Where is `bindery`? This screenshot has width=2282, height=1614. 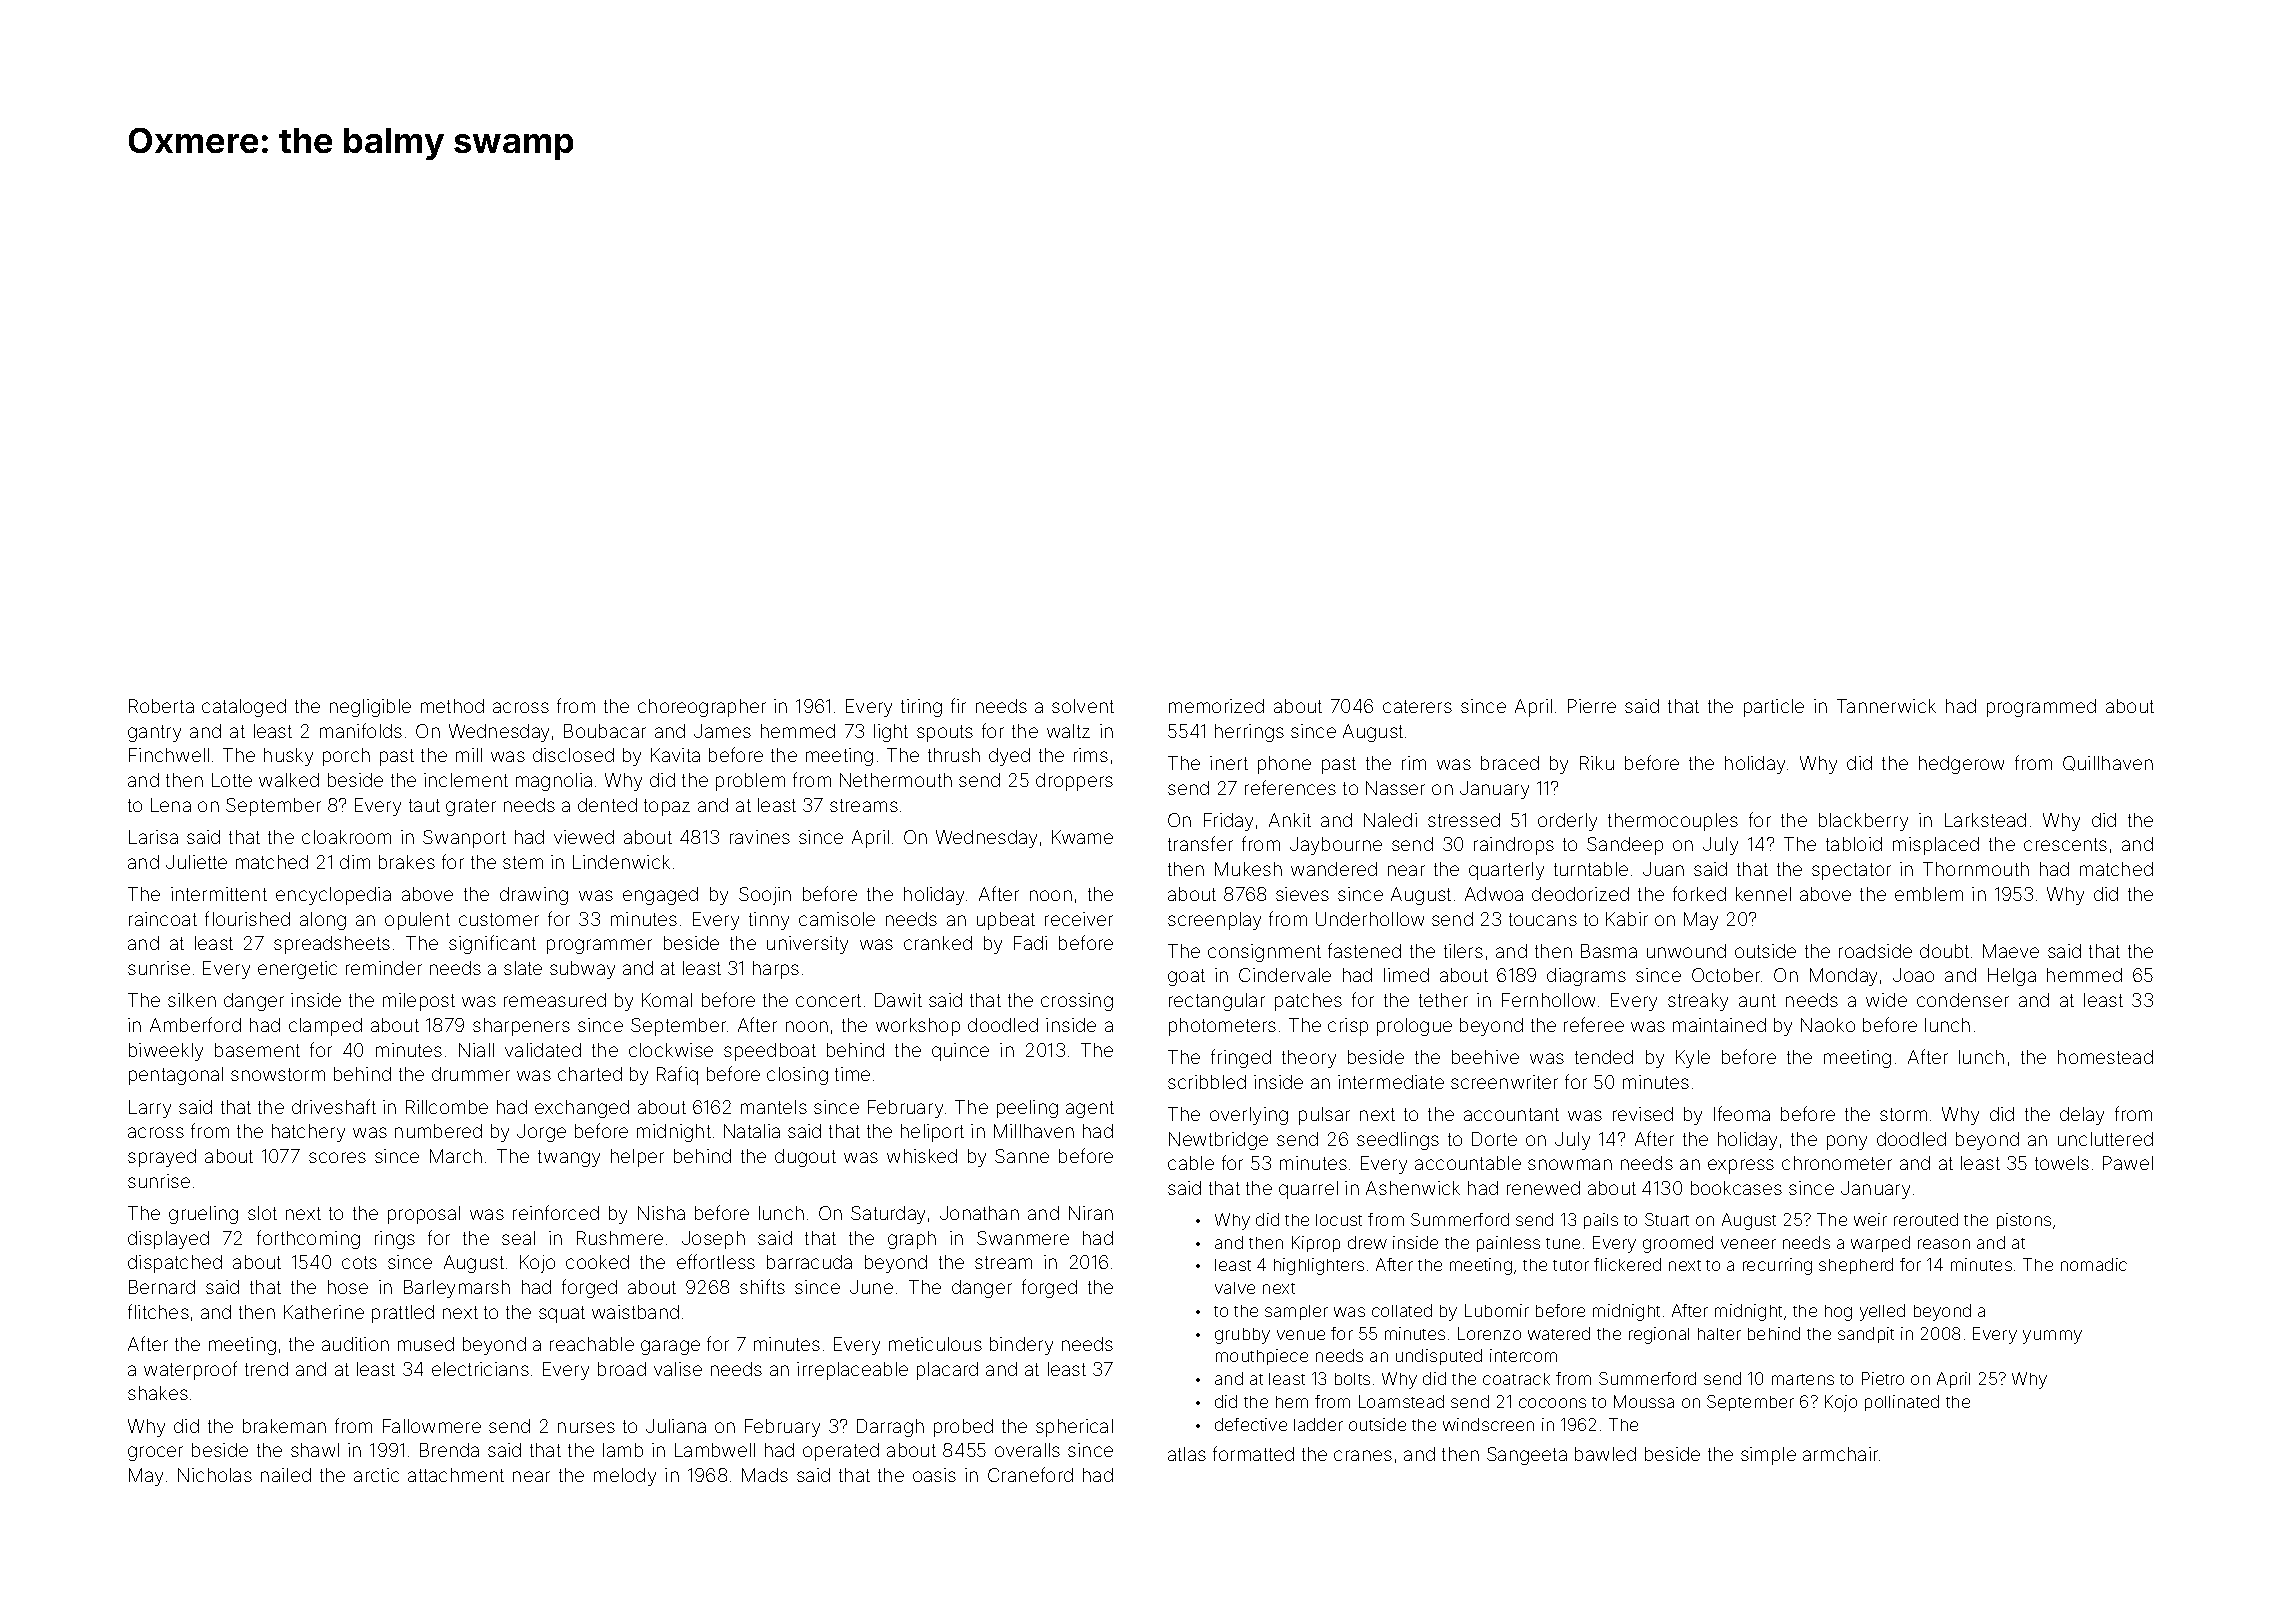 bindery is located at coordinates (1021, 1346).
